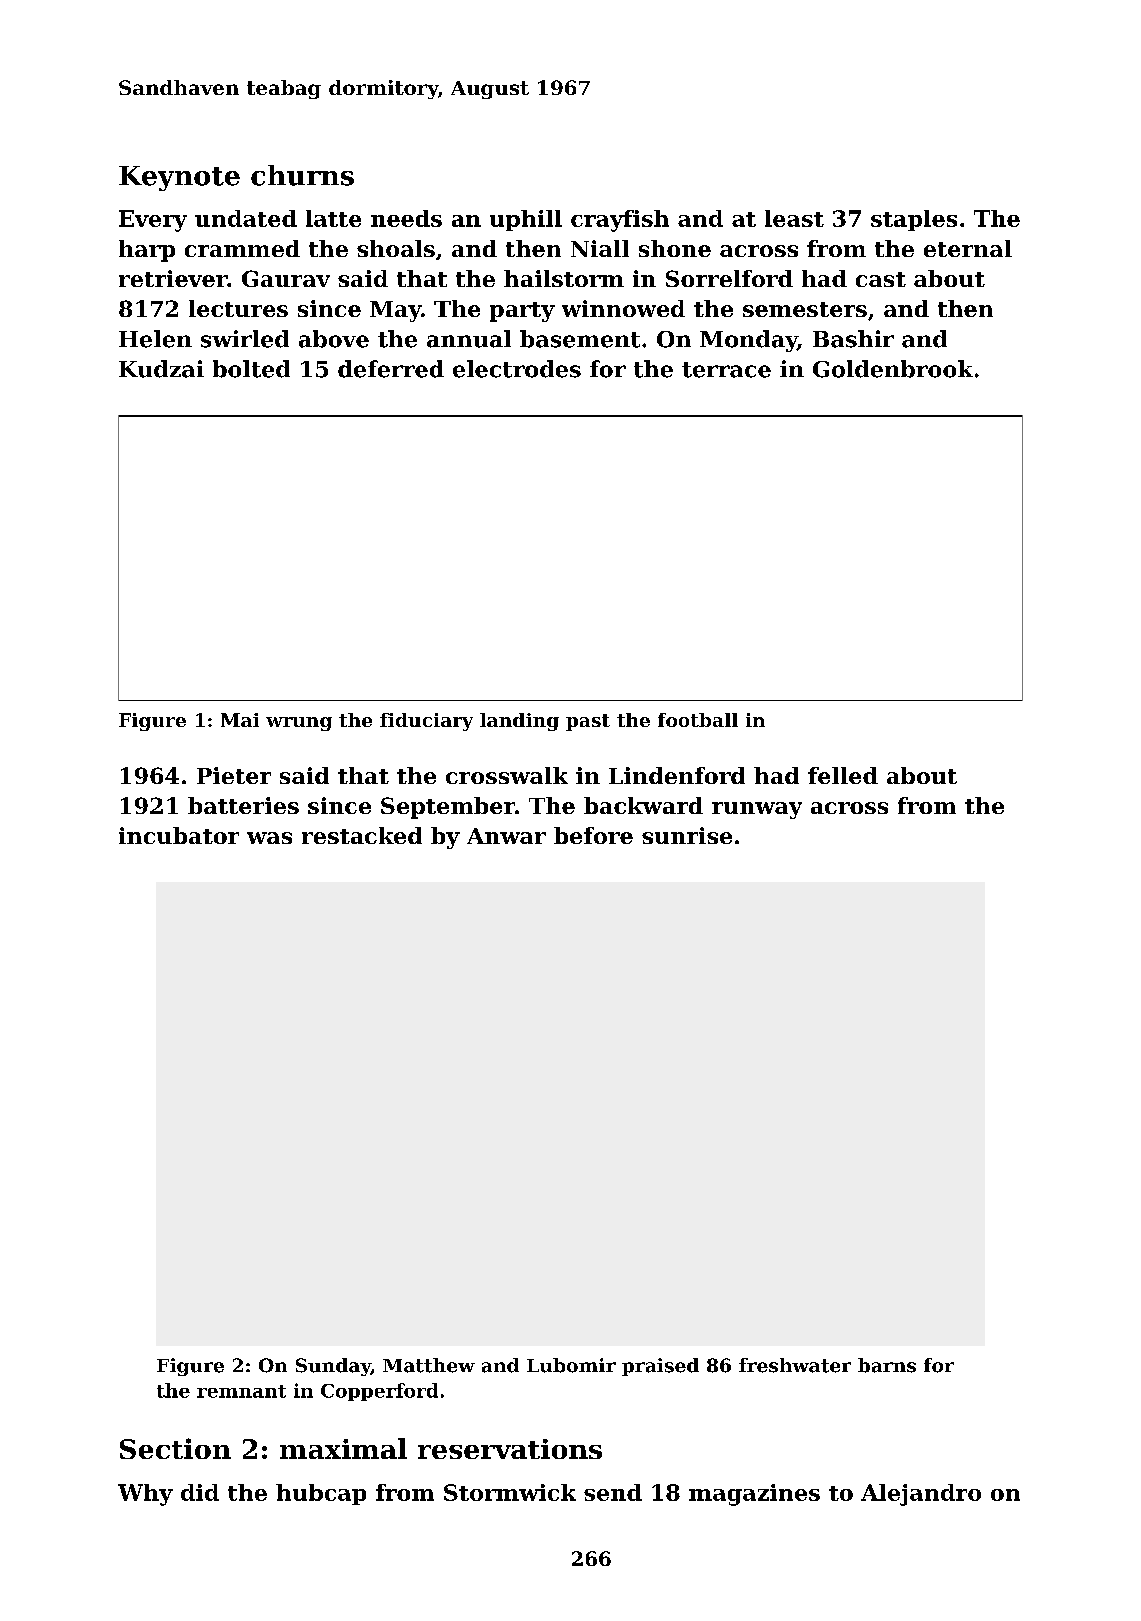 This document has width=1141, height=1621. What do you see at coordinates (200, 1492) in the document?
I see `did` at bounding box center [200, 1492].
